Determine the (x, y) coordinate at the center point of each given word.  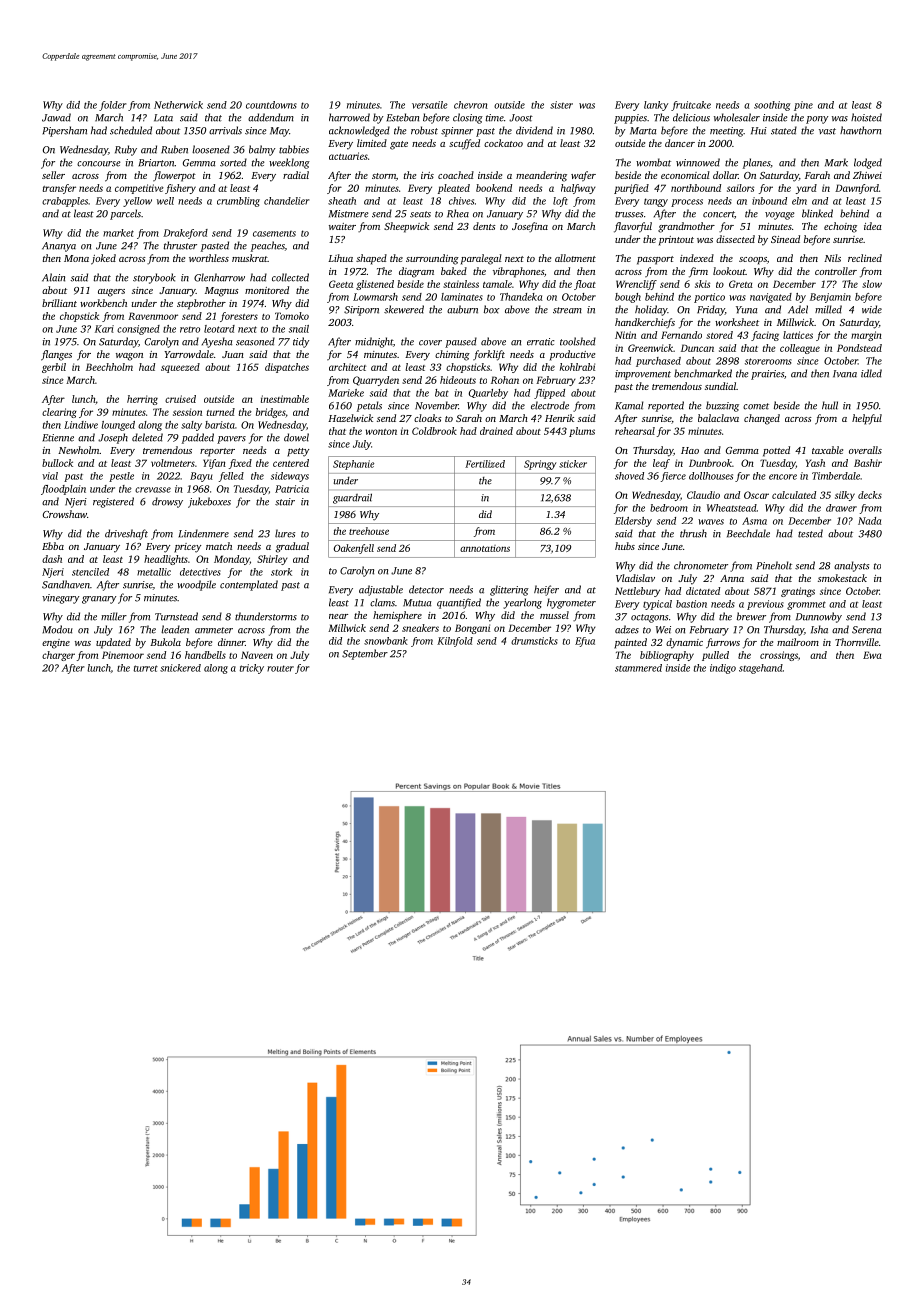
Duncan (697, 348)
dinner (231, 642)
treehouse (369, 531)
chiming (452, 355)
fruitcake (691, 106)
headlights (166, 560)
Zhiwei (867, 175)
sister (561, 105)
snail (299, 329)
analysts (851, 566)
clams (382, 602)
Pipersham (65, 131)
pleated (454, 189)
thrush (693, 533)
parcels (125, 214)
